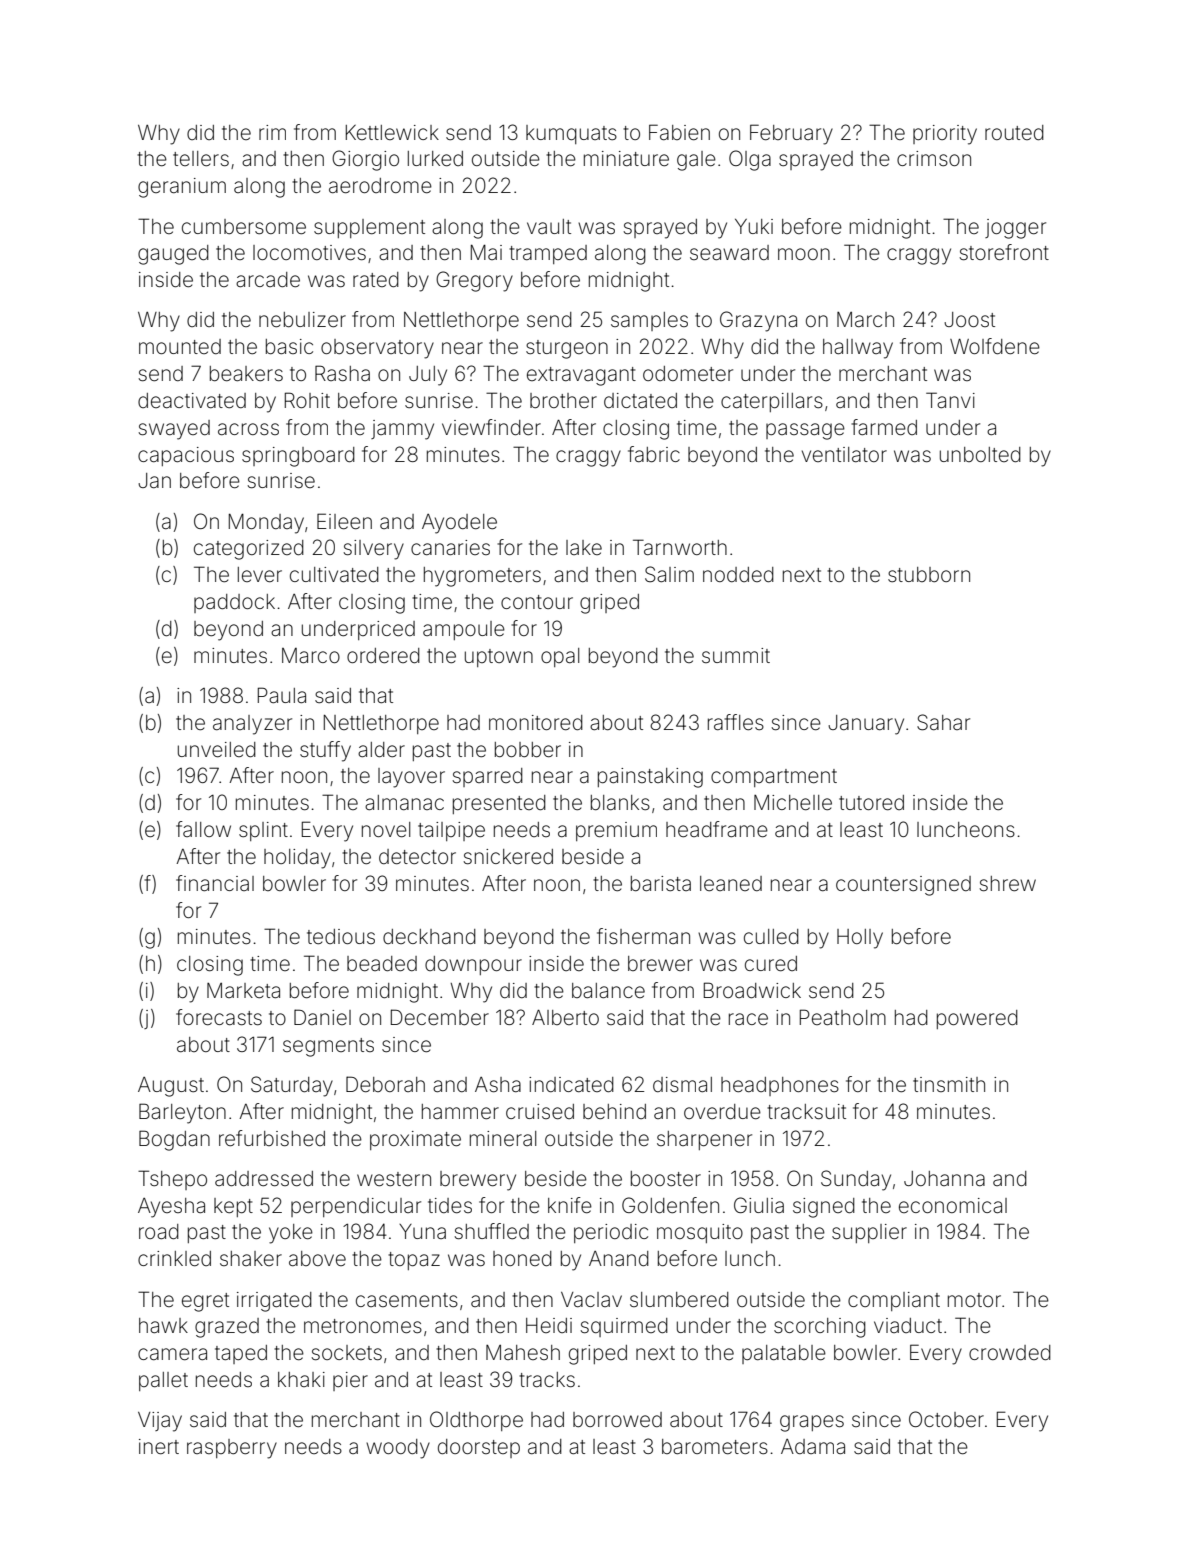 Image resolution: width=1193 pixels, height=1544 pixels. I want to click on powered, so click(977, 1019).
